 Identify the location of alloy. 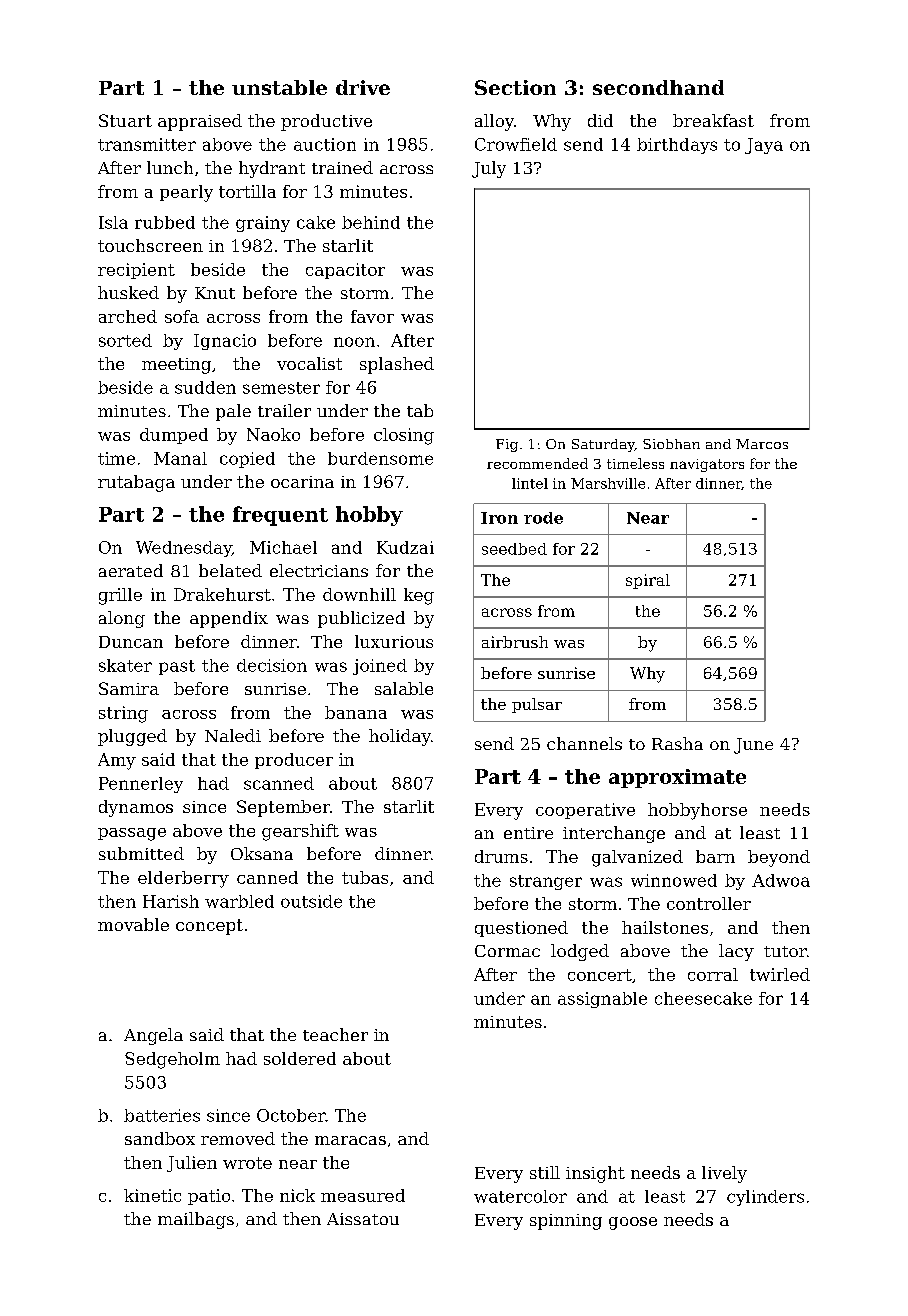
(494, 122).
